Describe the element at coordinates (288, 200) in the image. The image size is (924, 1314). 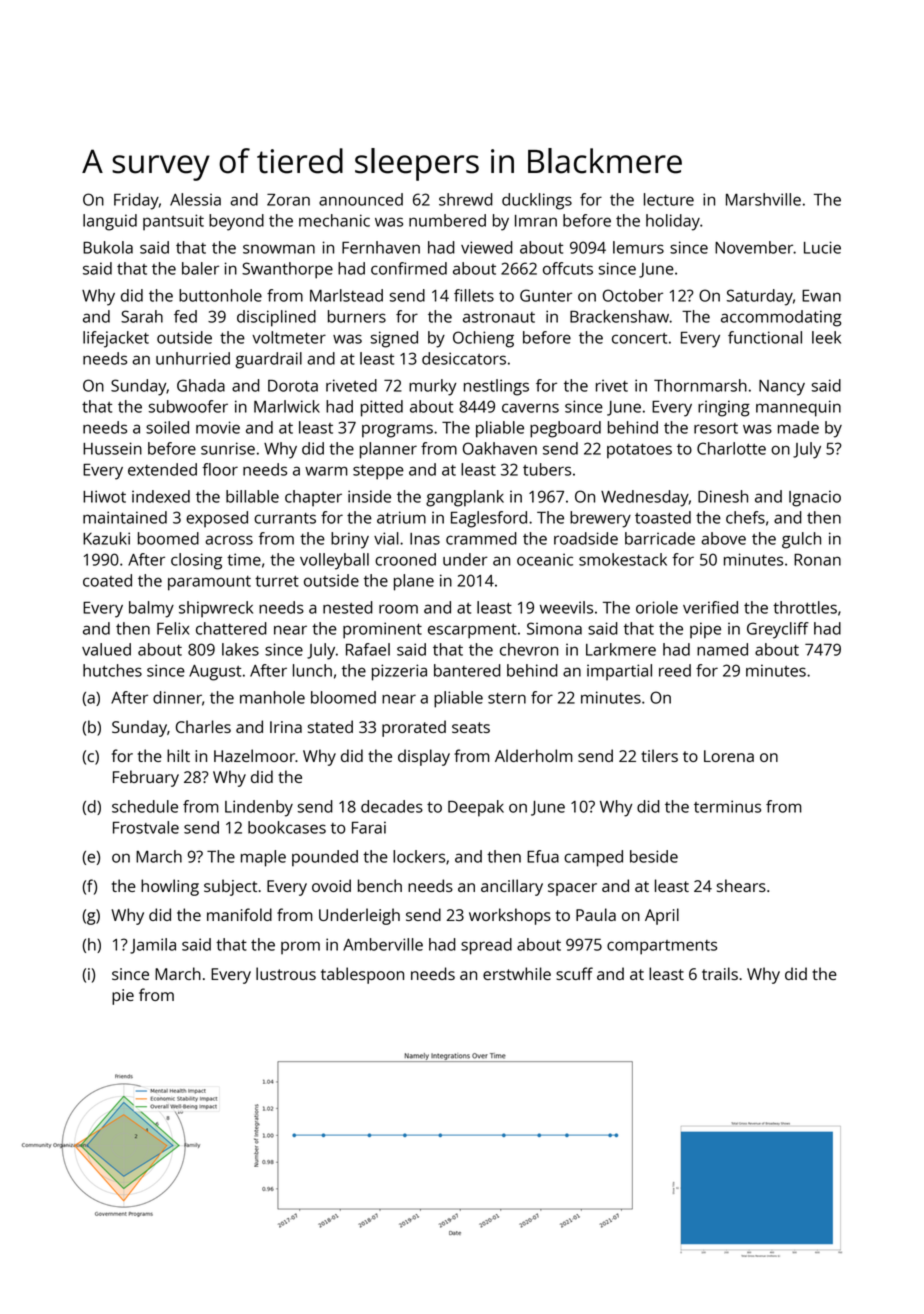
I see `Zoran` at that location.
